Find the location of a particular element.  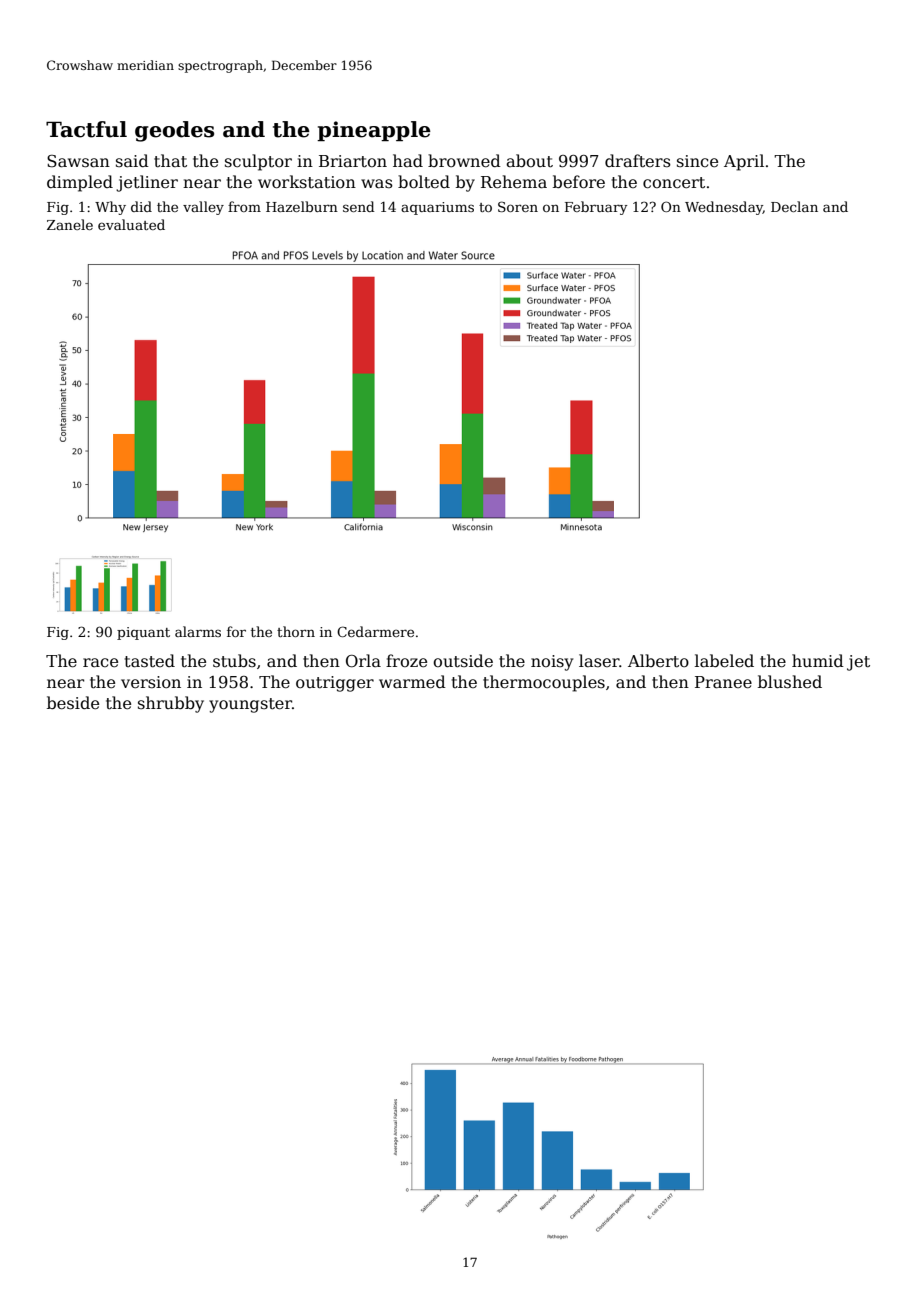

dimpled is located at coordinates (80, 183).
